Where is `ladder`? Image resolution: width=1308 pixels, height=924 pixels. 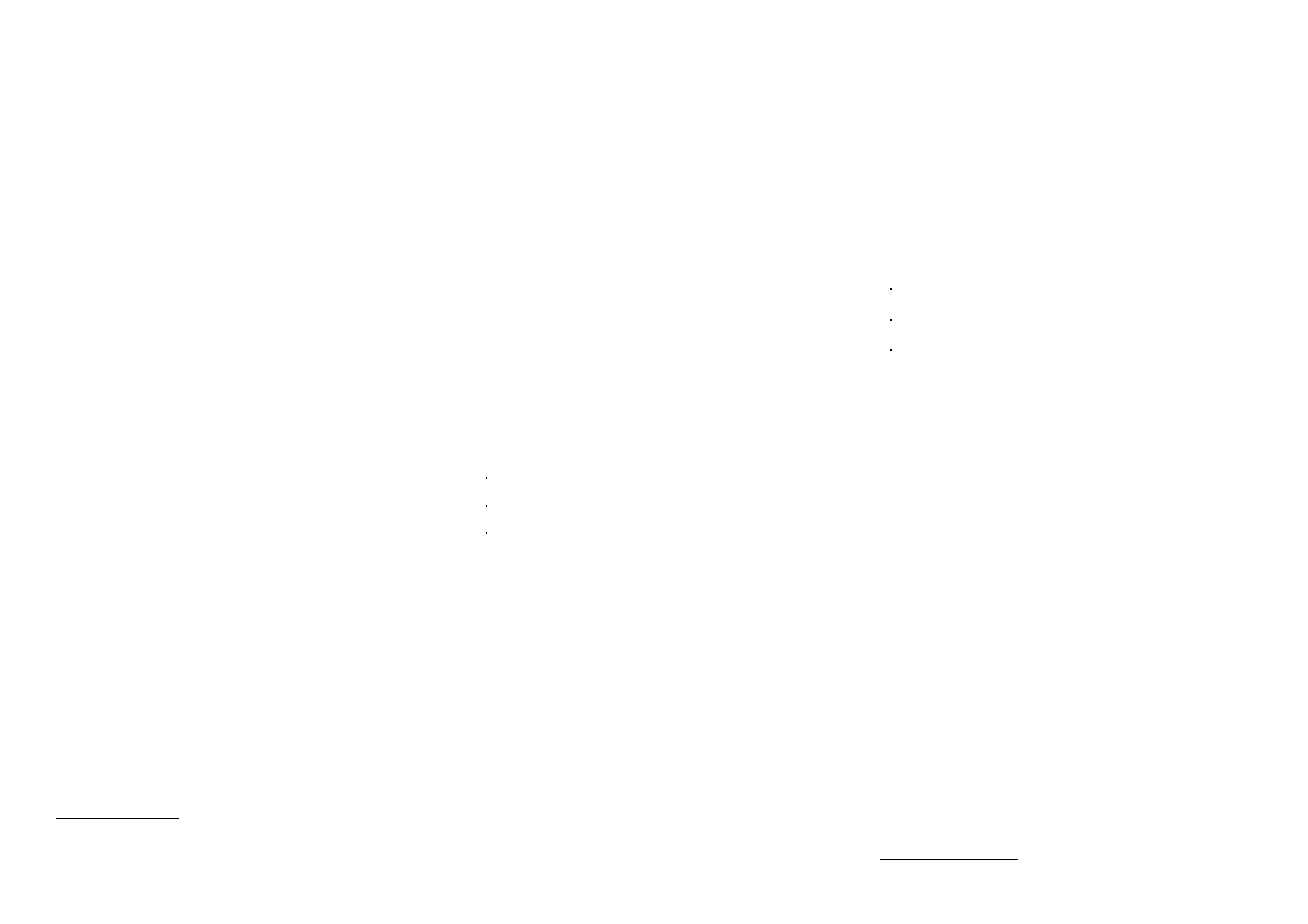 ladder is located at coordinates (1044, 403).
